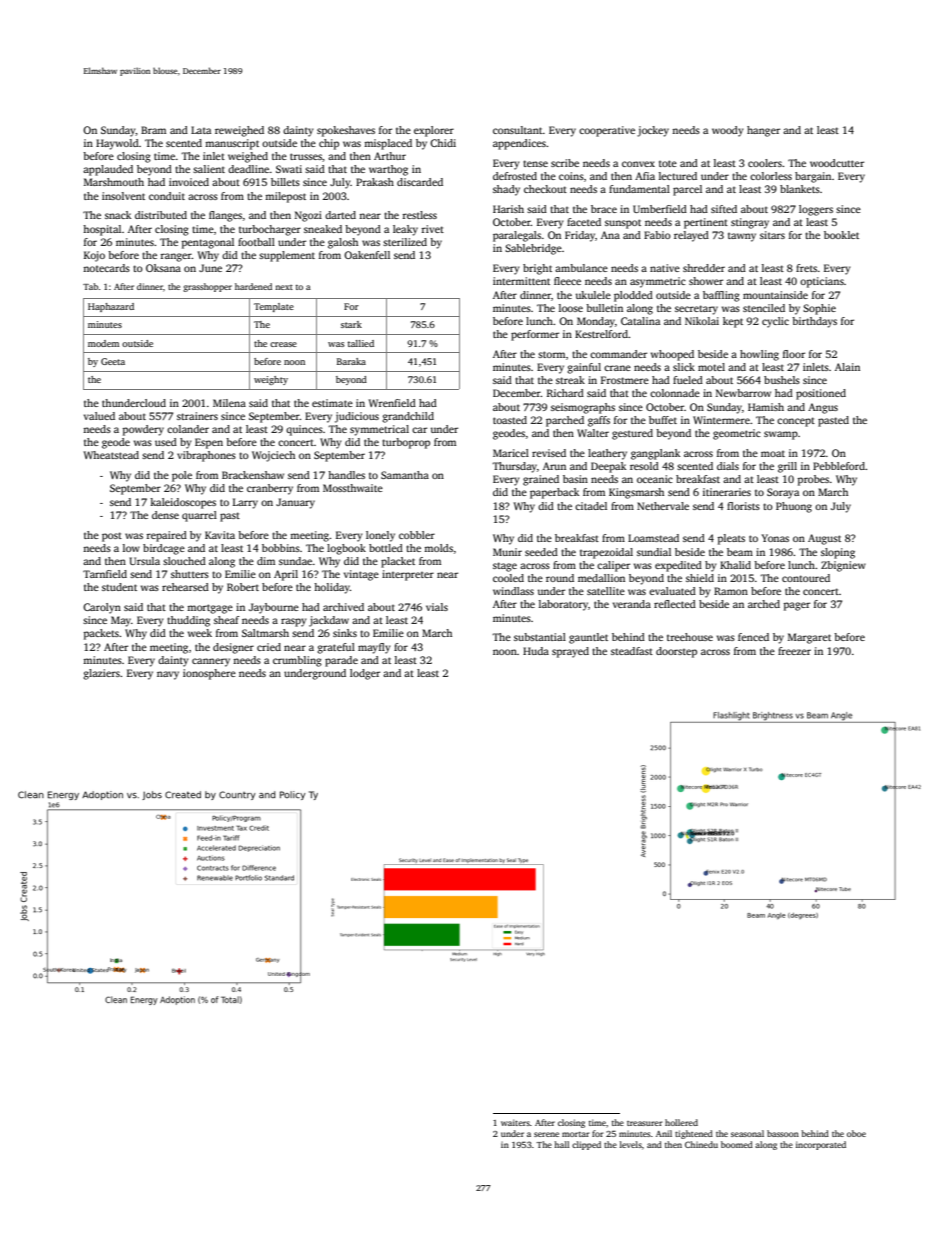 Image resolution: width=952 pixels, height=1233 pixels. I want to click on manuscript, so click(232, 144).
